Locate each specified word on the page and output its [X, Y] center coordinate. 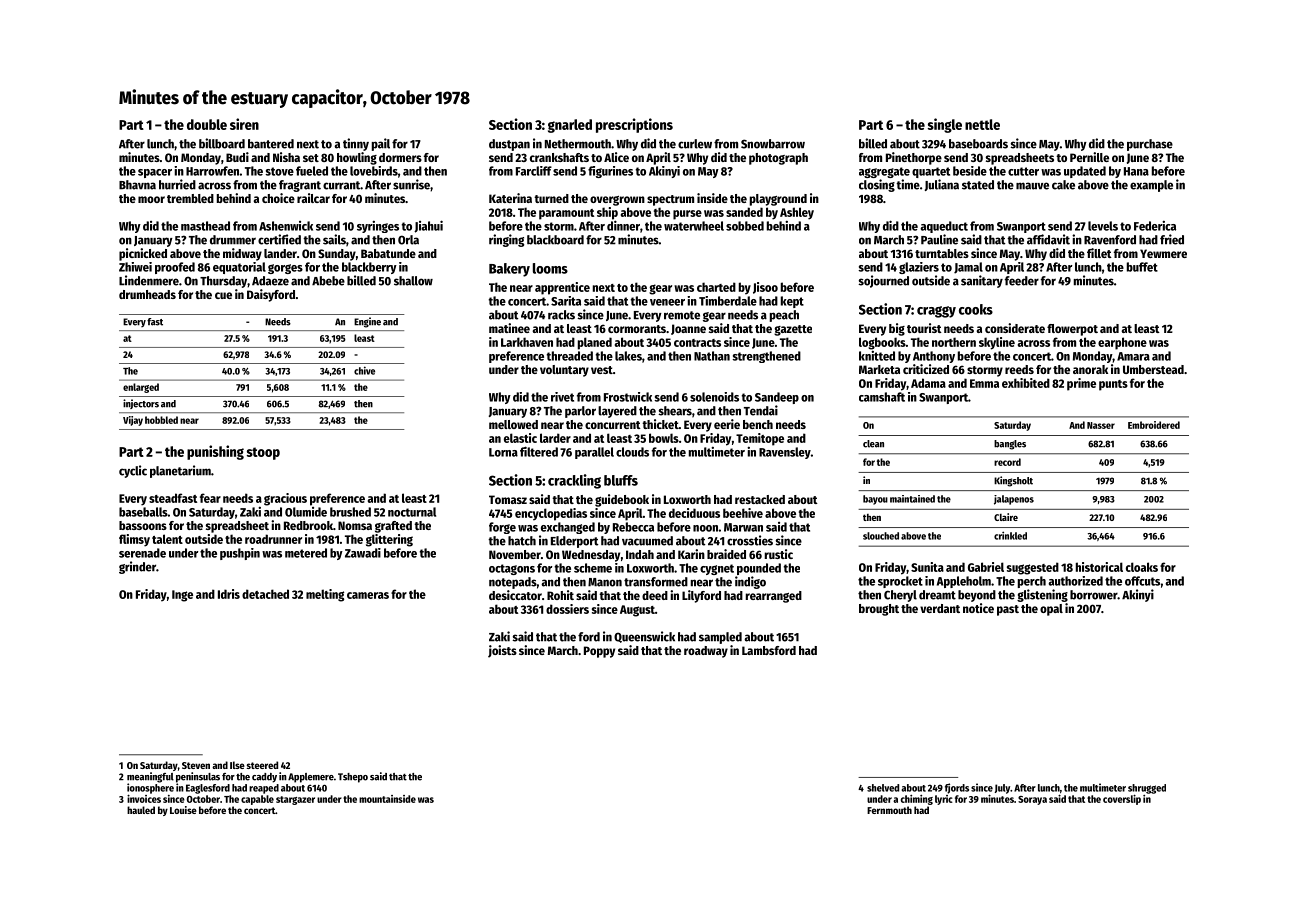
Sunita [927, 567]
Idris [229, 594]
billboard [222, 143]
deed [655, 595]
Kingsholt [1013, 481]
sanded [744, 212]
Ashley [797, 213]
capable [257, 800]
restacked [760, 499]
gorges [285, 269]
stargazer [295, 800]
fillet [1099, 253]
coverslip [1122, 799]
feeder [1022, 281]
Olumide [306, 512]
